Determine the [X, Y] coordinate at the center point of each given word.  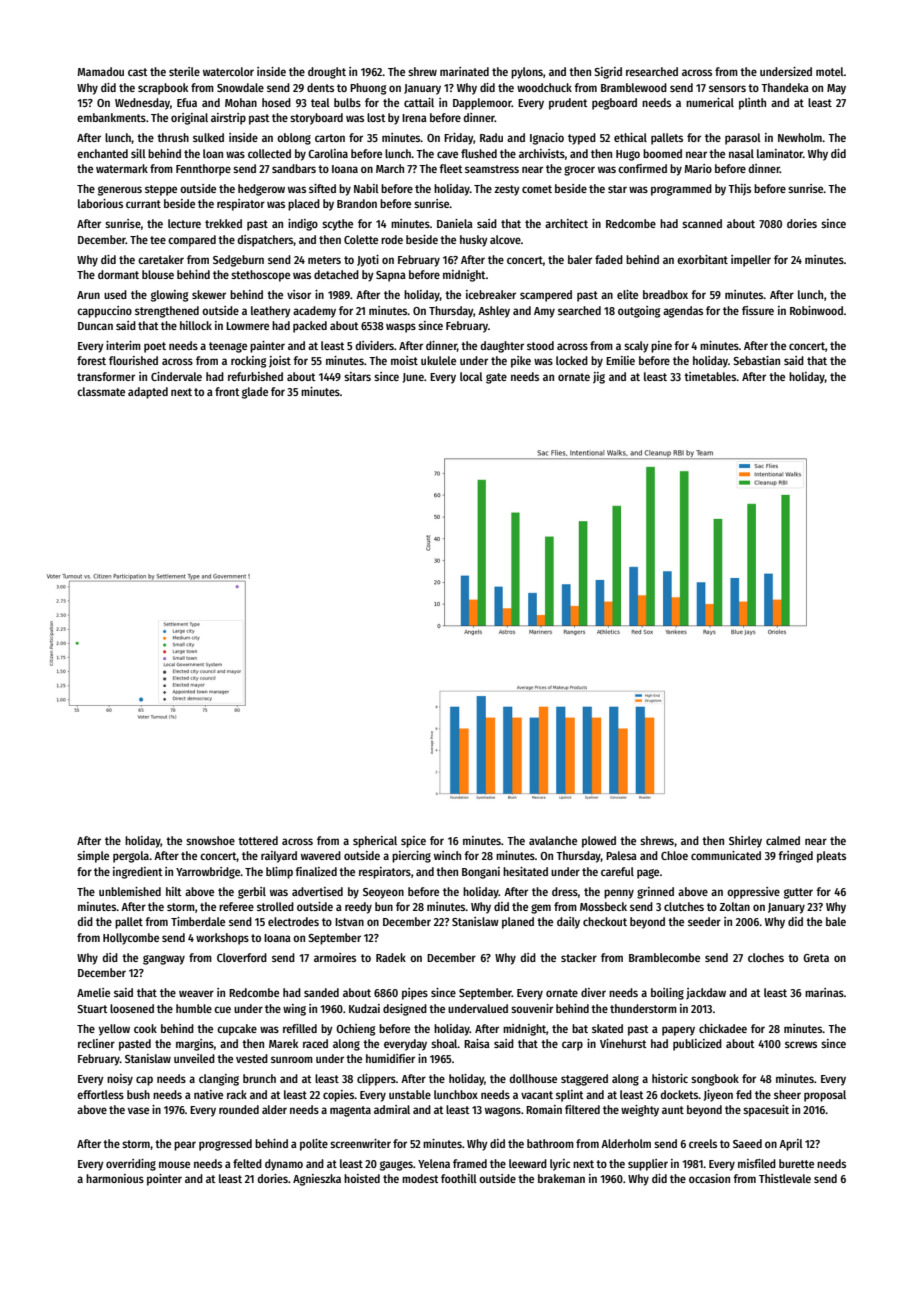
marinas [824, 992]
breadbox [665, 294]
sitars [357, 376]
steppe [161, 190]
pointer [164, 1180]
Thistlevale [785, 1178]
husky [474, 241]
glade [255, 393]
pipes [415, 994]
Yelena [434, 1163]
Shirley [745, 842]
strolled [275, 906]
